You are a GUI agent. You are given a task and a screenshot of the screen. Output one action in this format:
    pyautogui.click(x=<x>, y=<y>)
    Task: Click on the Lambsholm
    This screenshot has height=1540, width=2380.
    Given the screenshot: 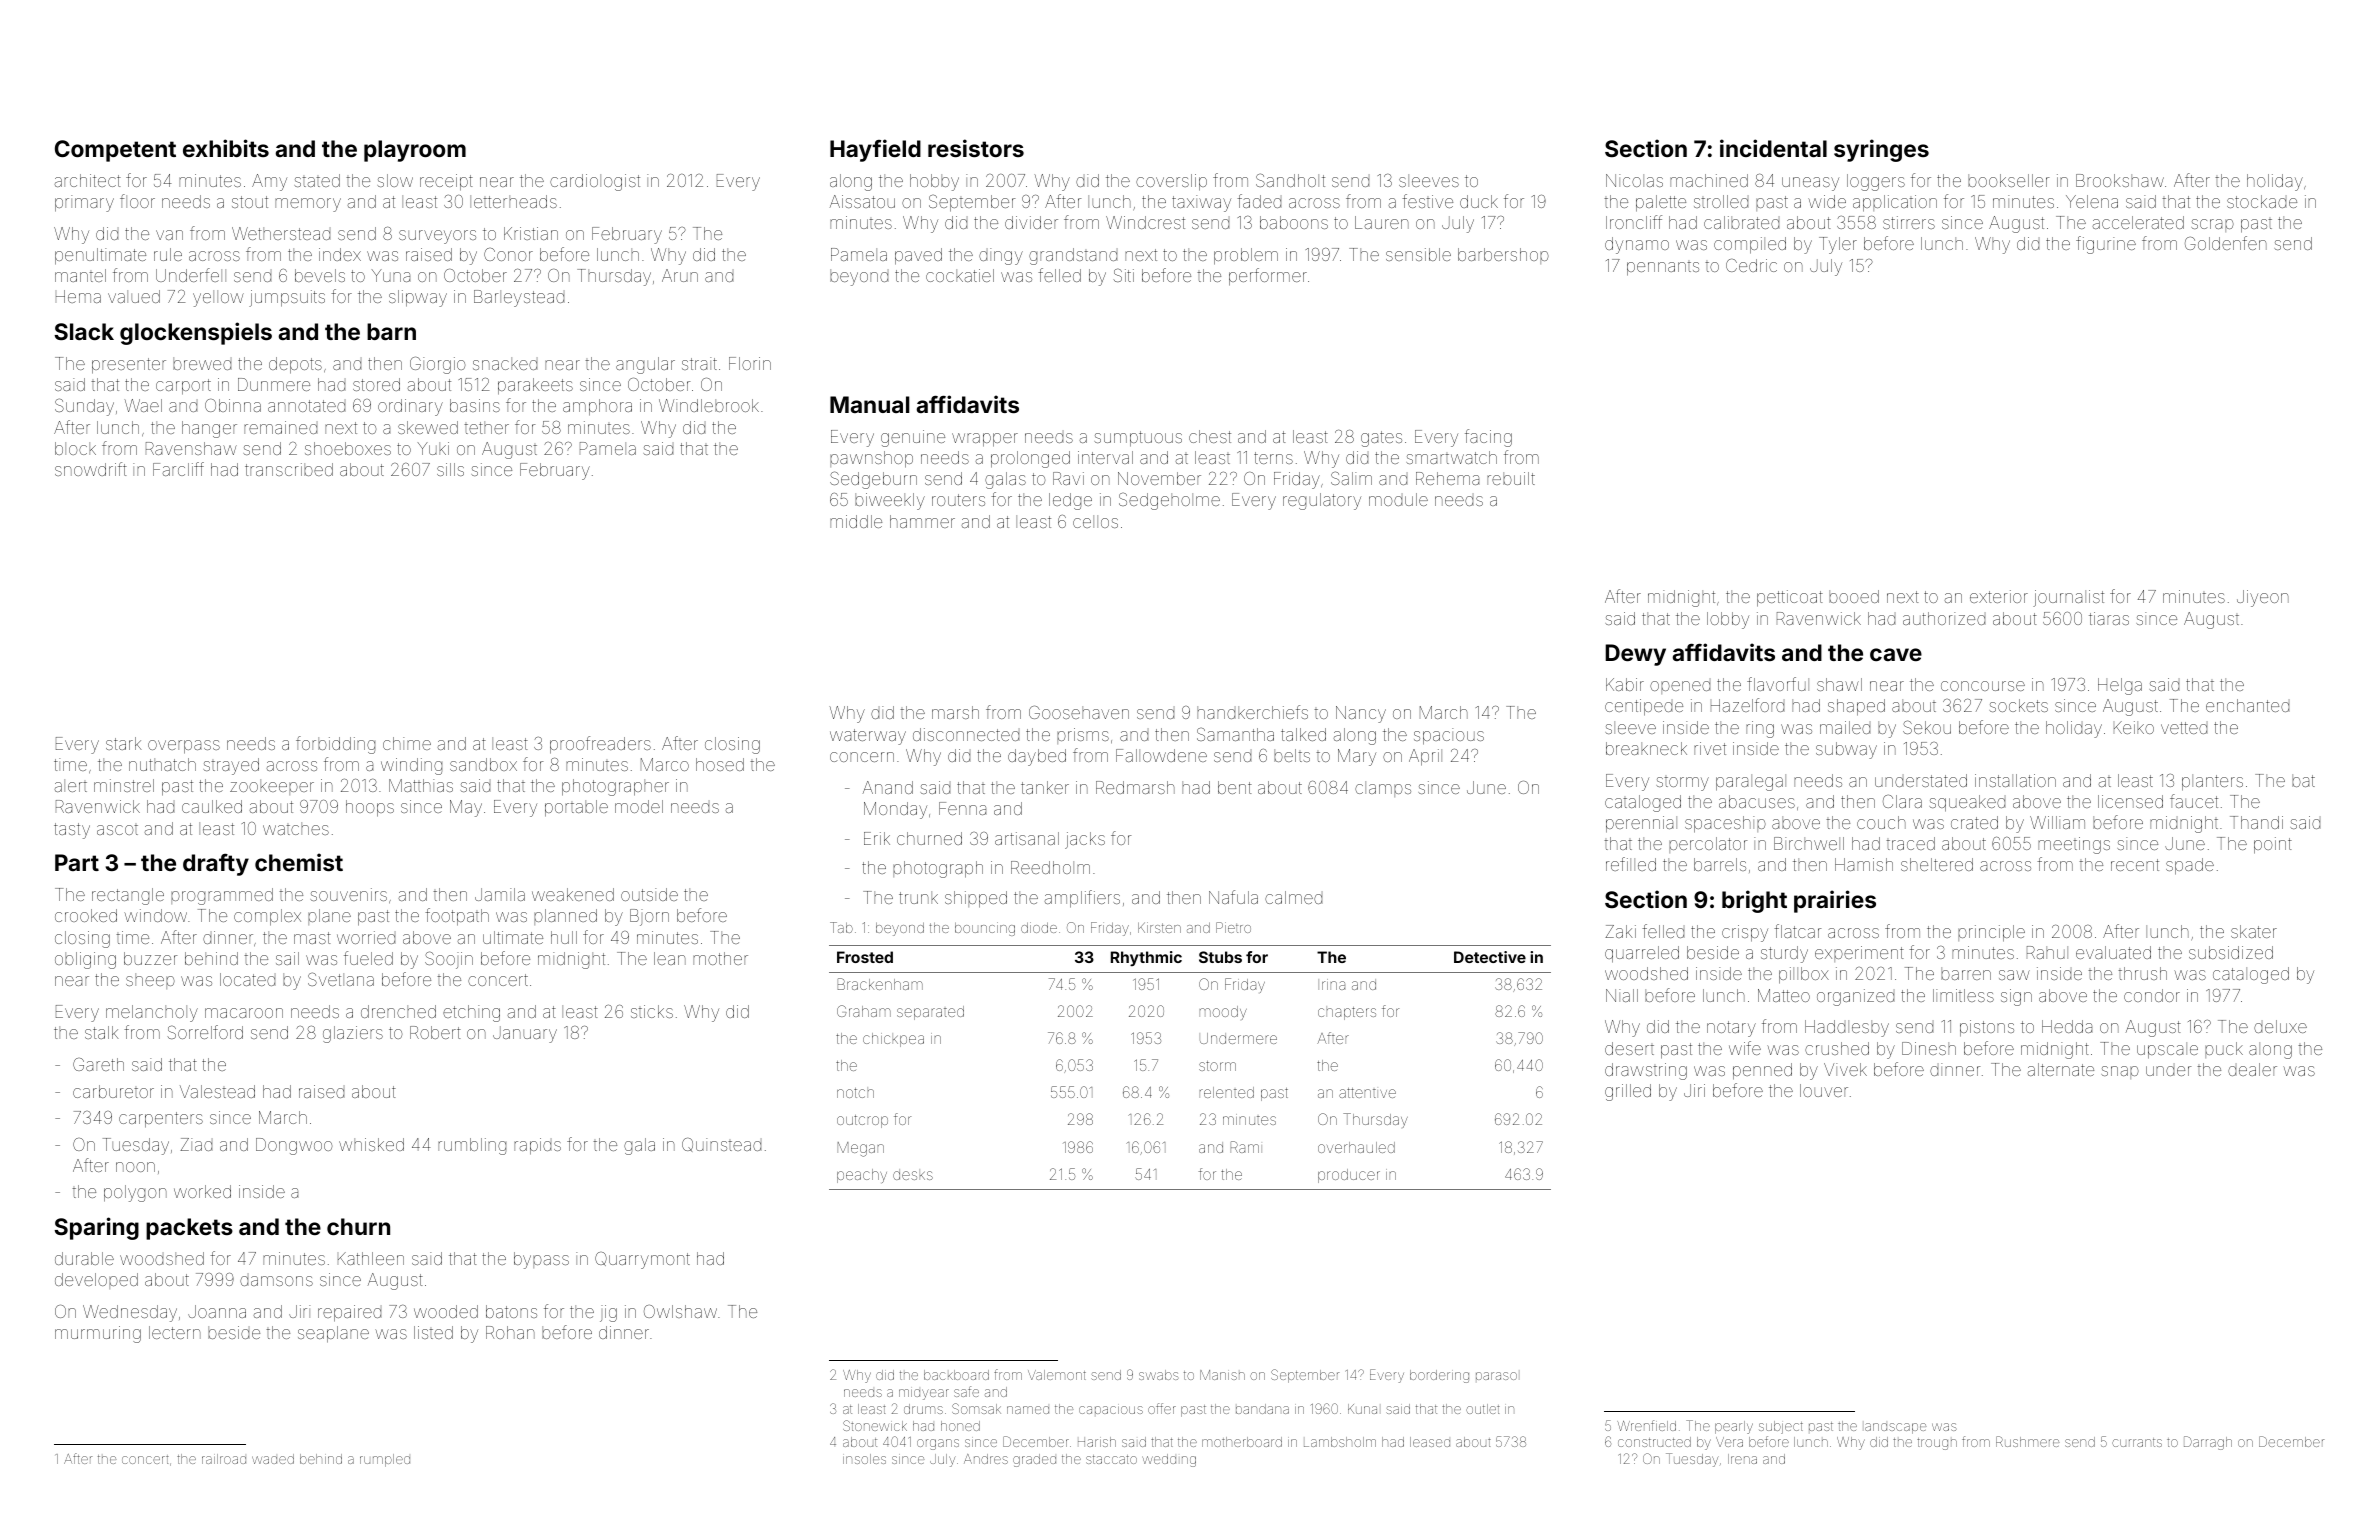 What is the action you would take?
    pyautogui.click(x=1340, y=1442)
